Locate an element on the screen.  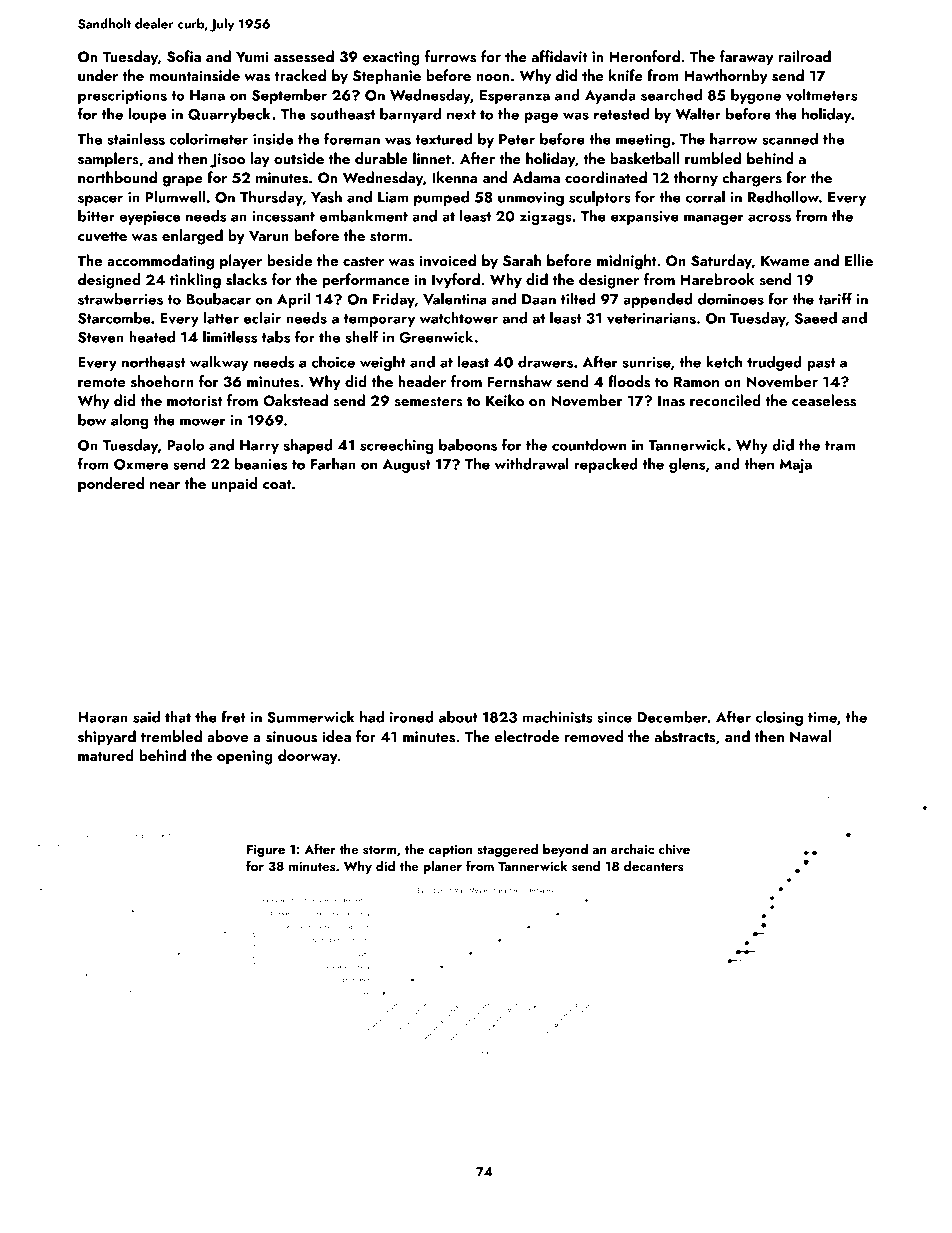
mower is located at coordinates (203, 422).
